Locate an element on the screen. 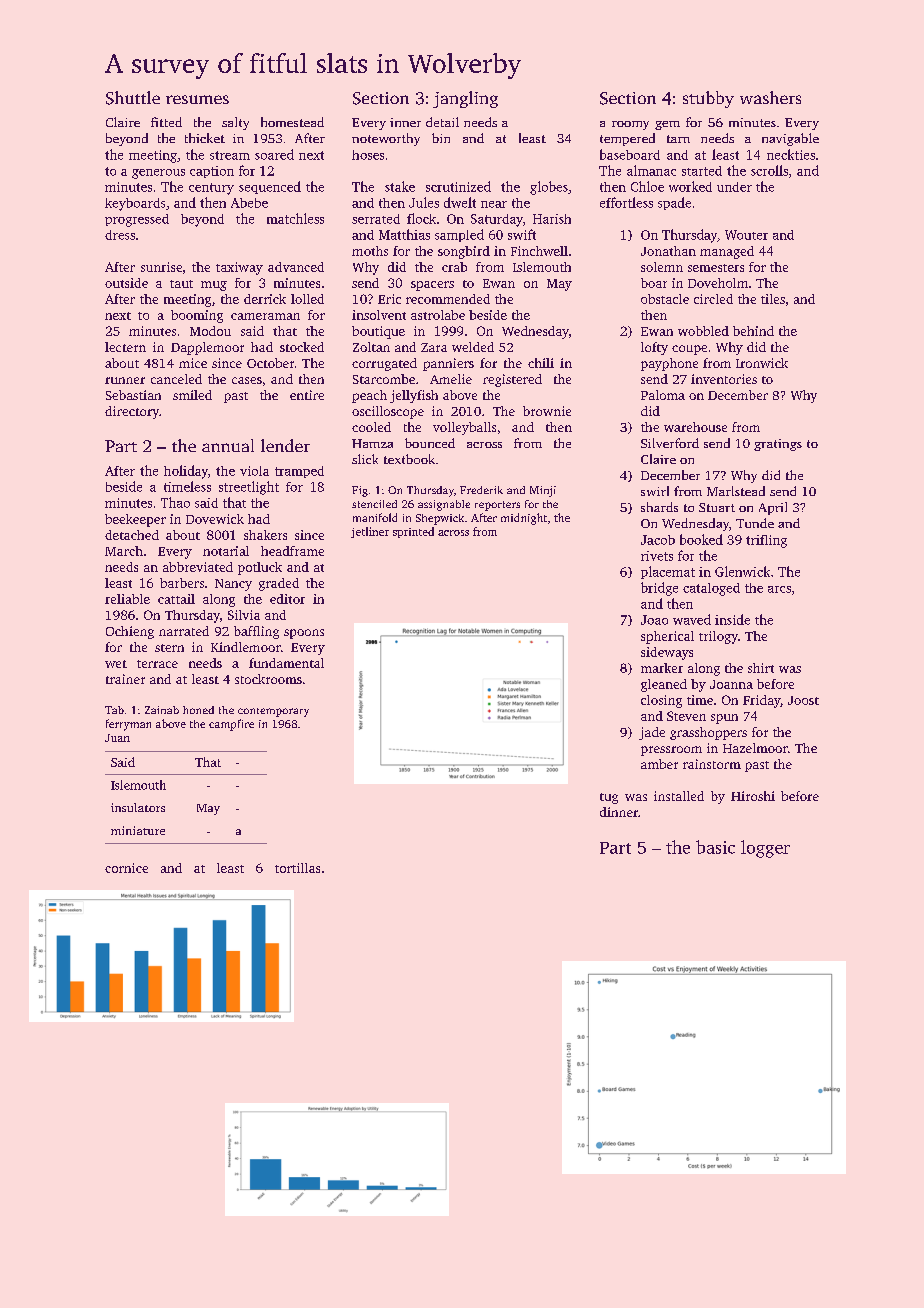 The height and width of the screenshot is (1308, 924). trainer is located at coordinates (125, 679).
